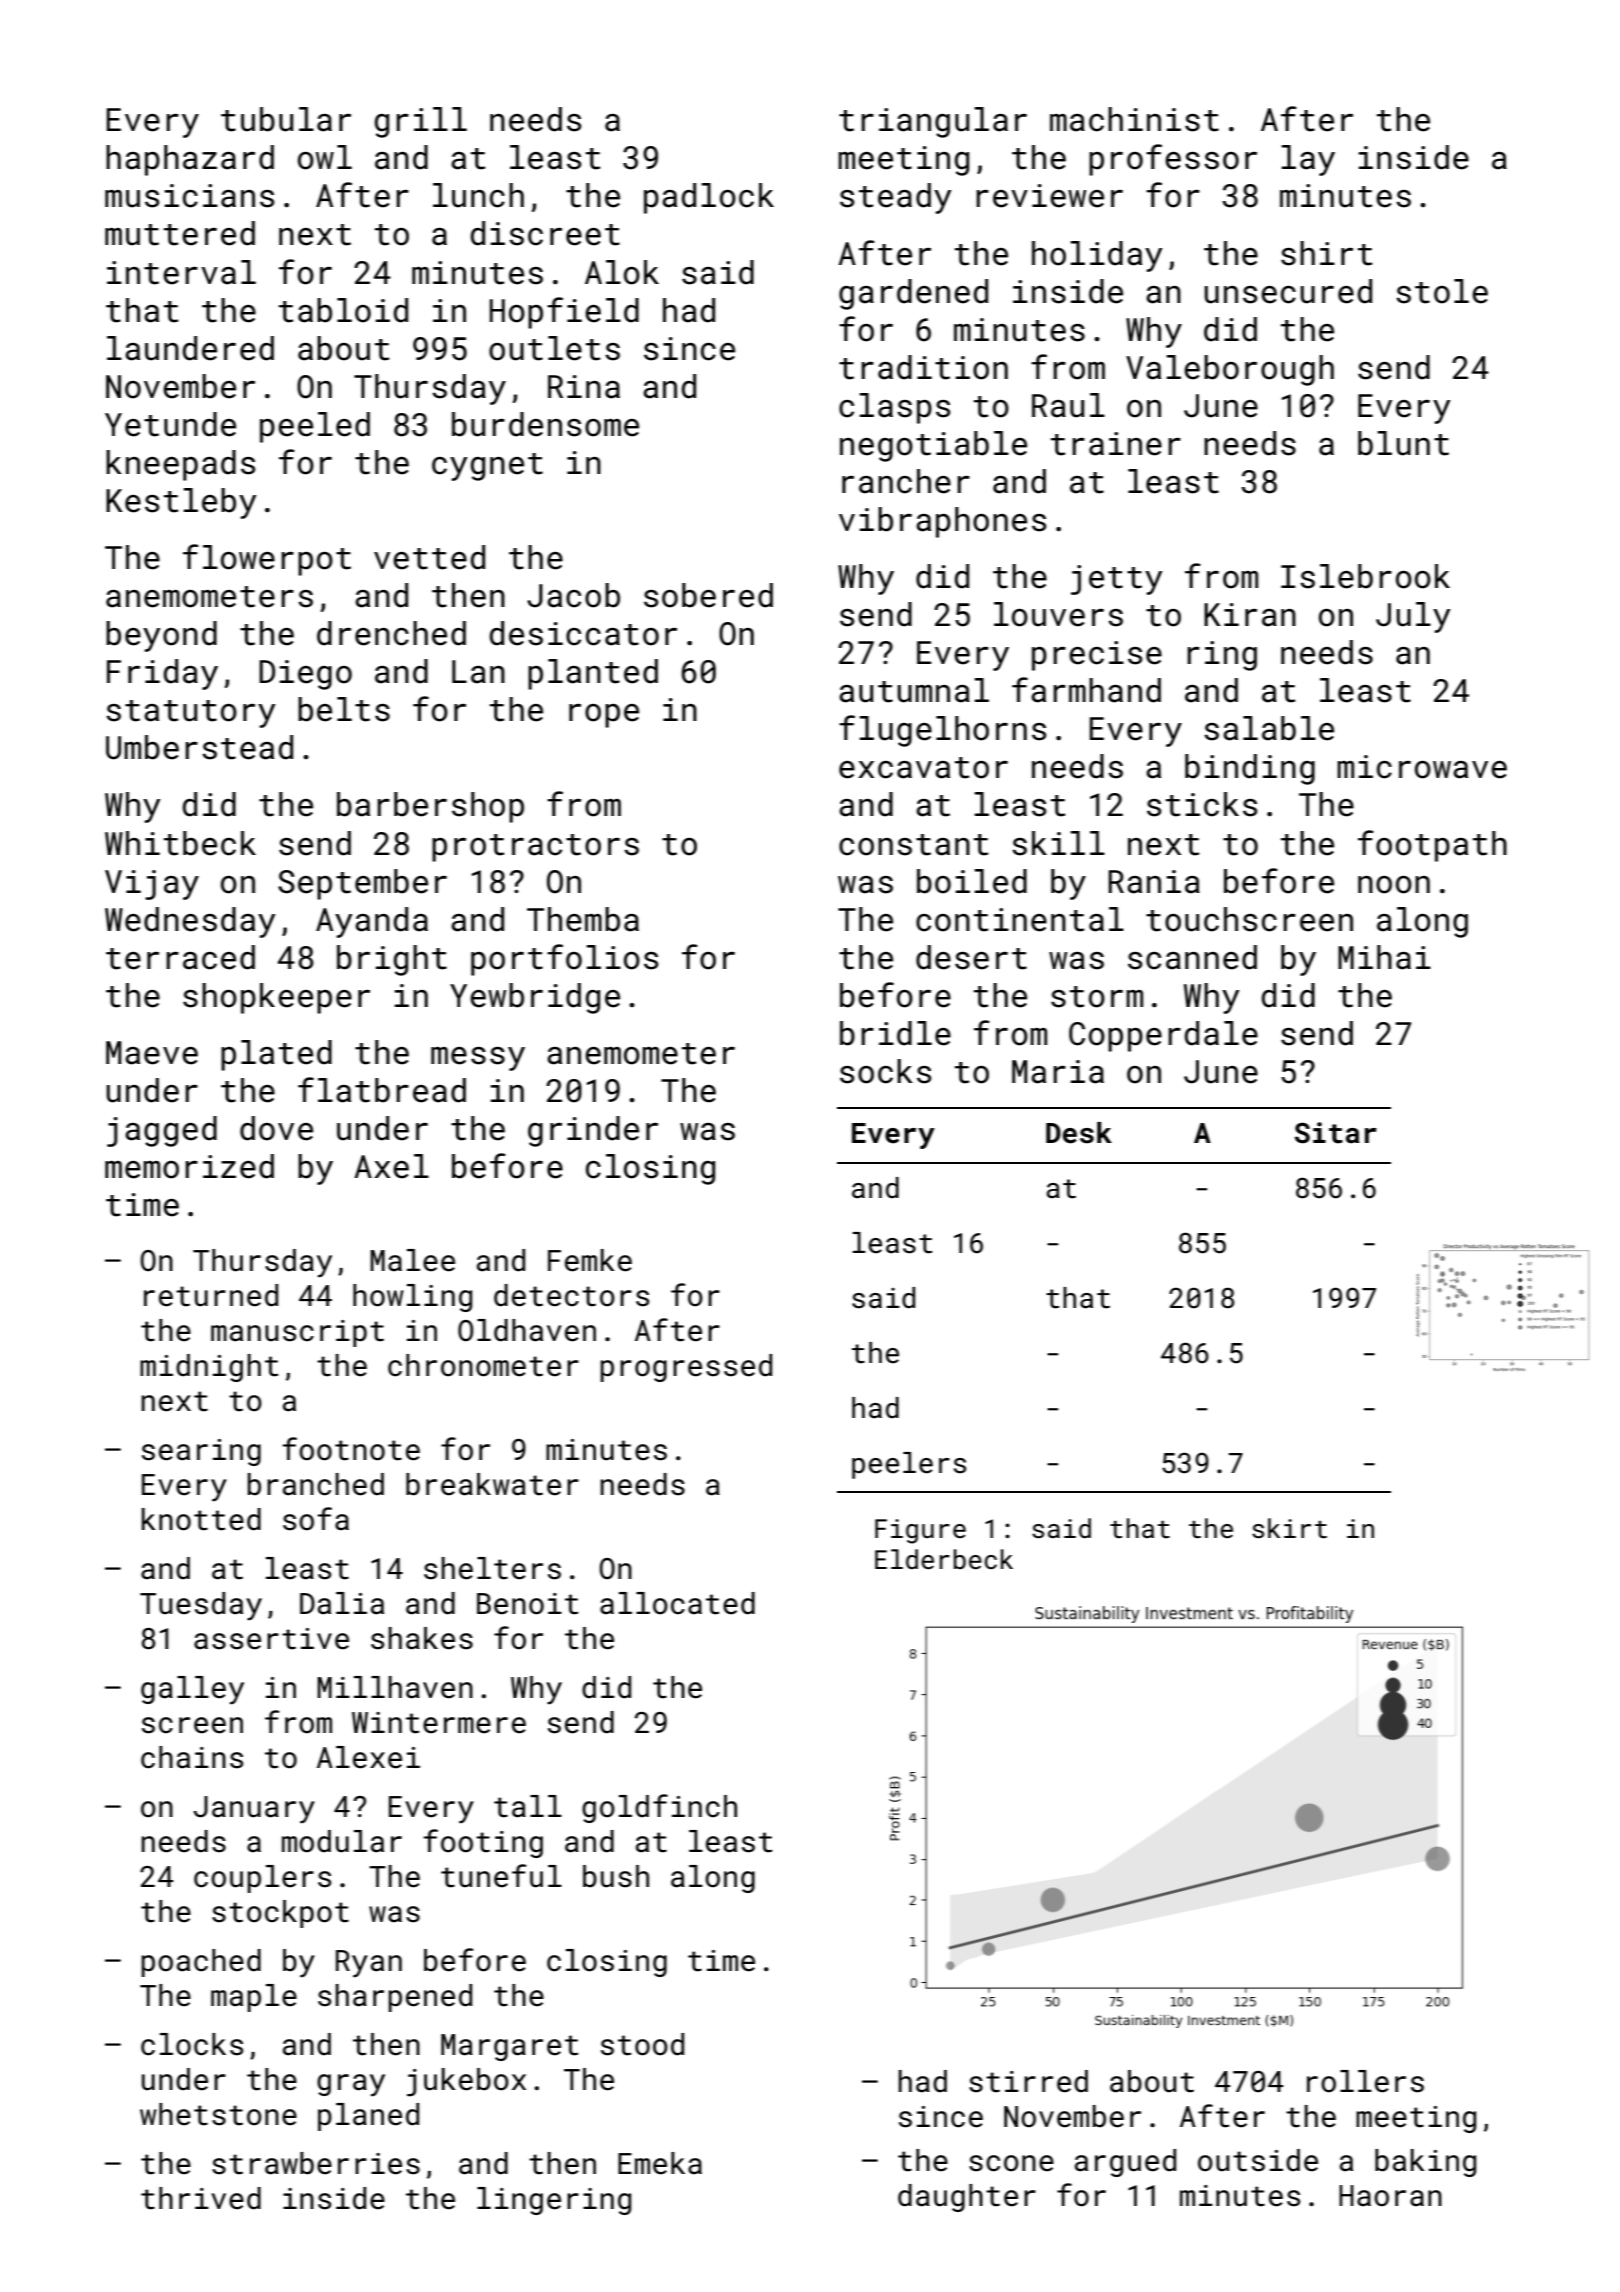 The image size is (1620, 2292). Describe the element at coordinates (1079, 1133) in the screenshot. I see `Desk` at that location.
